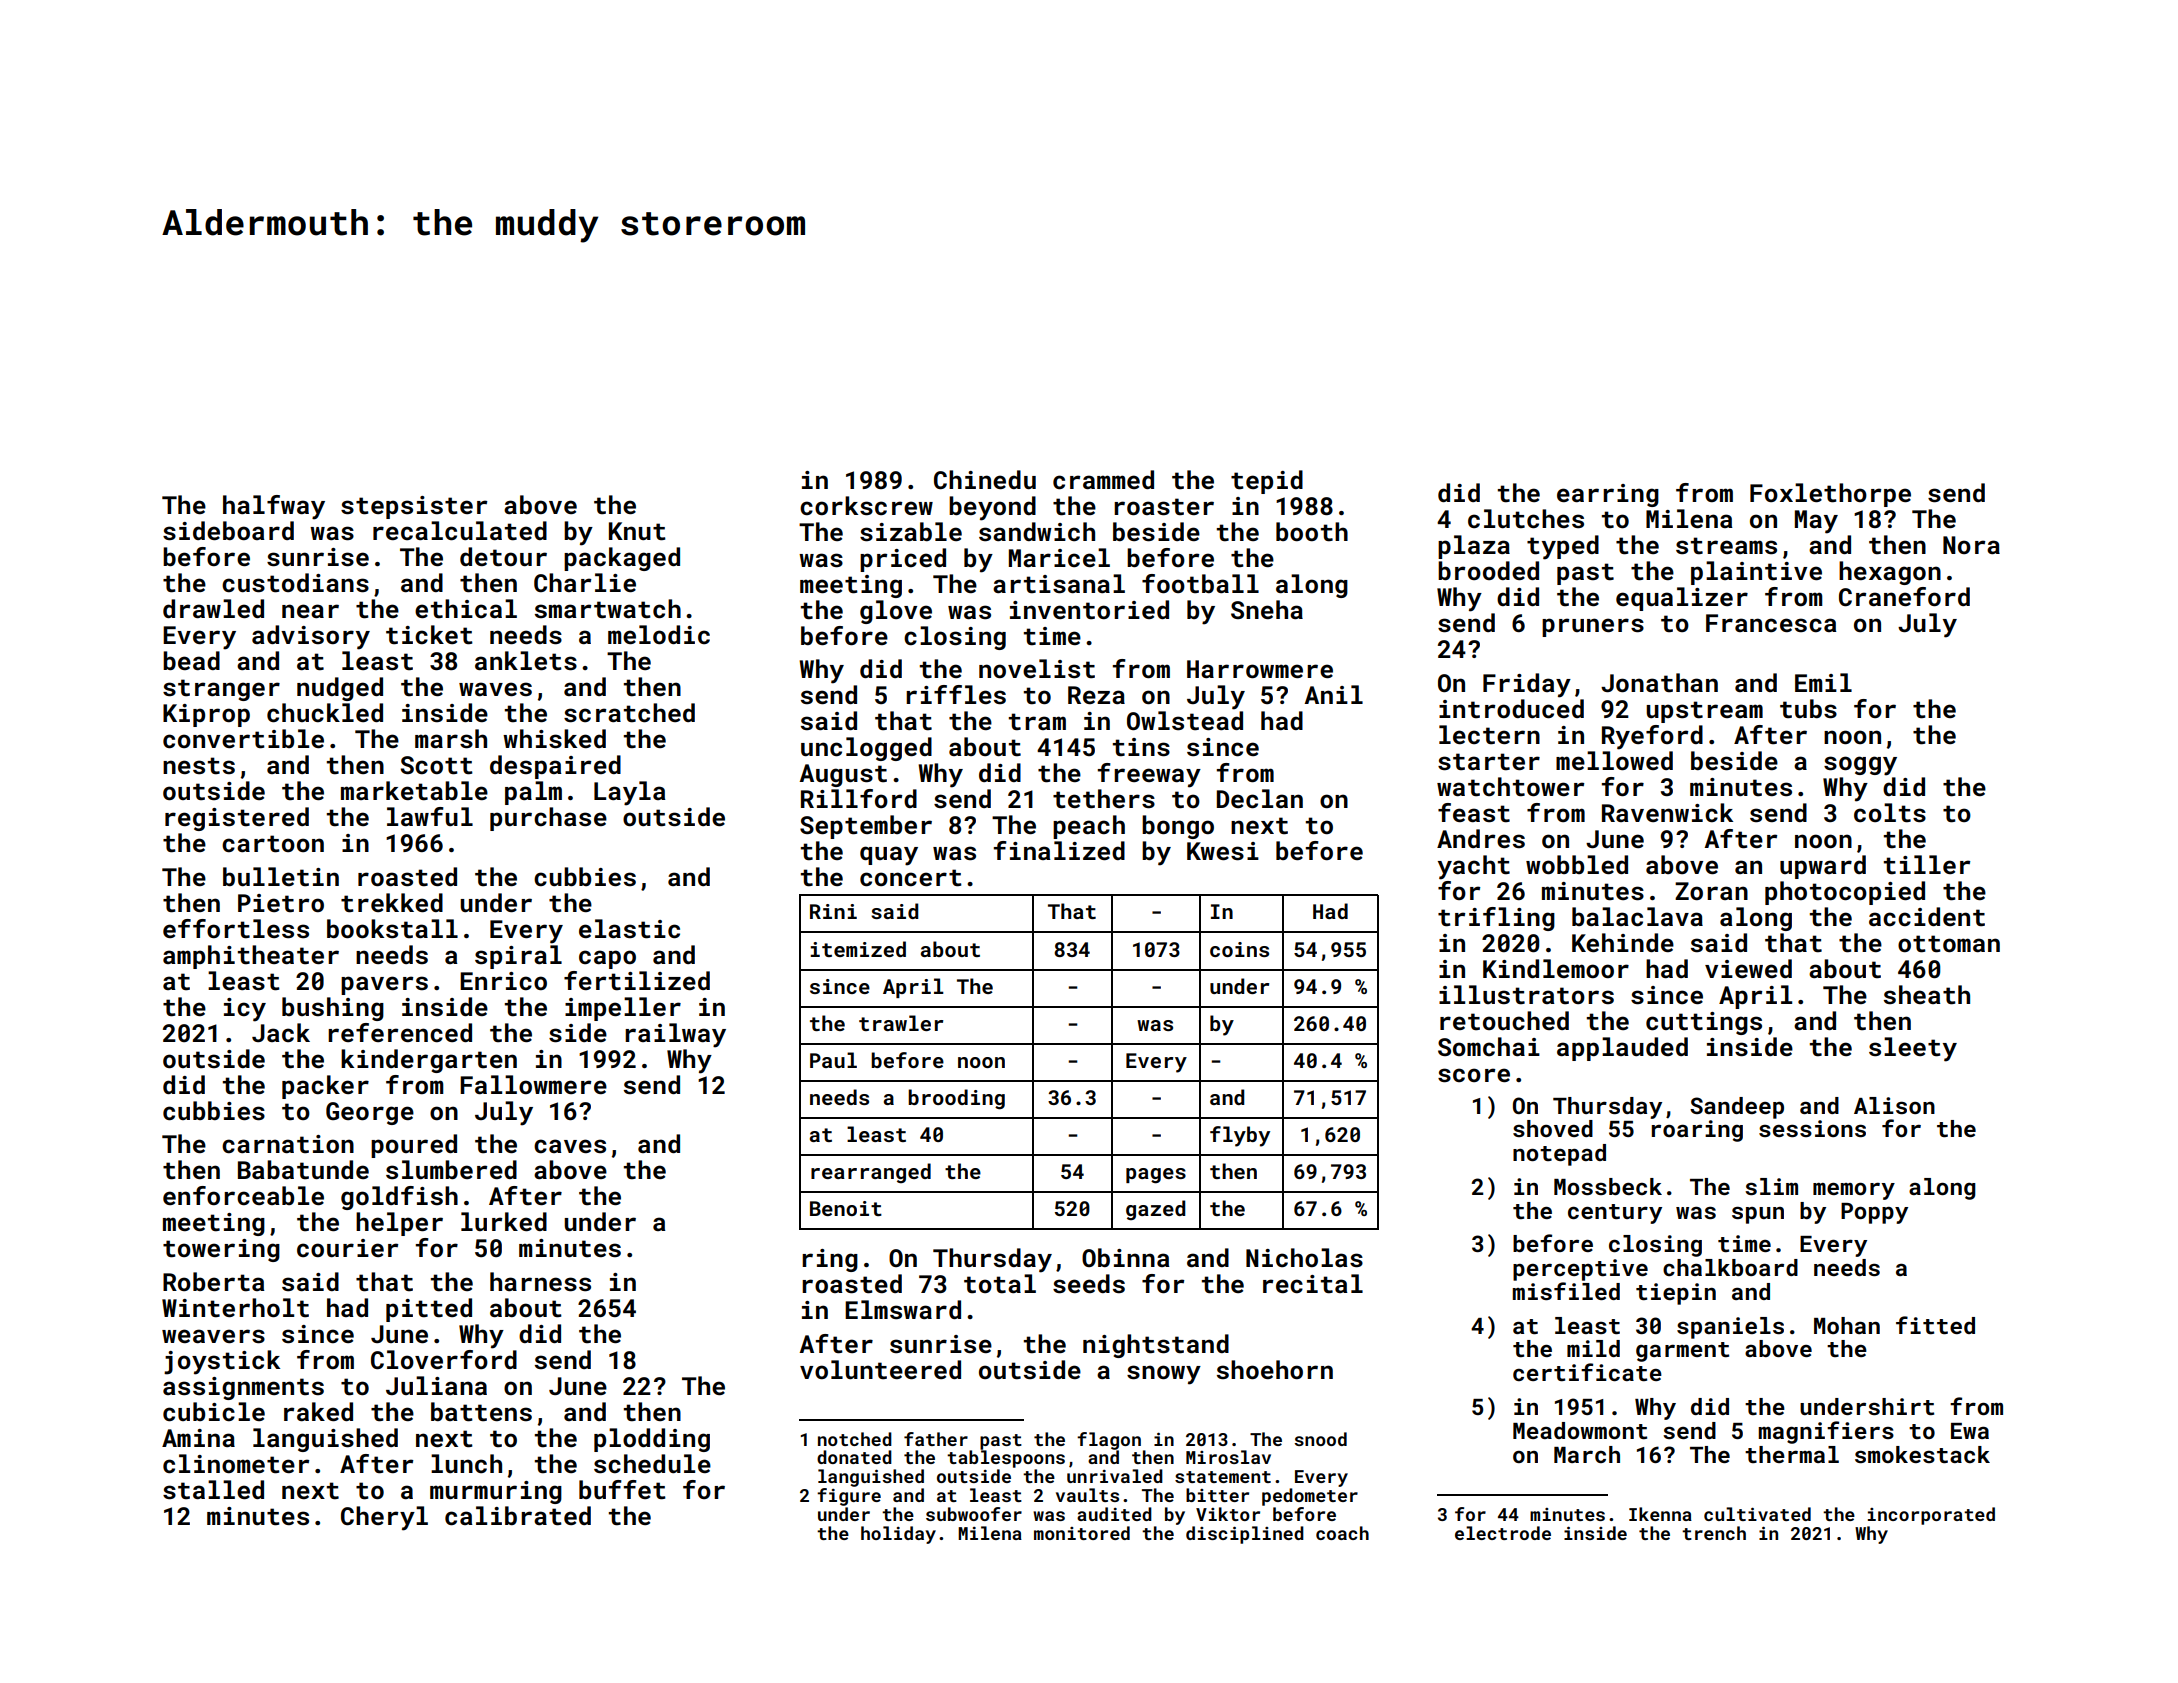 The width and height of the image is (2178, 1683). Describe the element at coordinates (518, 1516) in the image. I see `calibrated` at that location.
